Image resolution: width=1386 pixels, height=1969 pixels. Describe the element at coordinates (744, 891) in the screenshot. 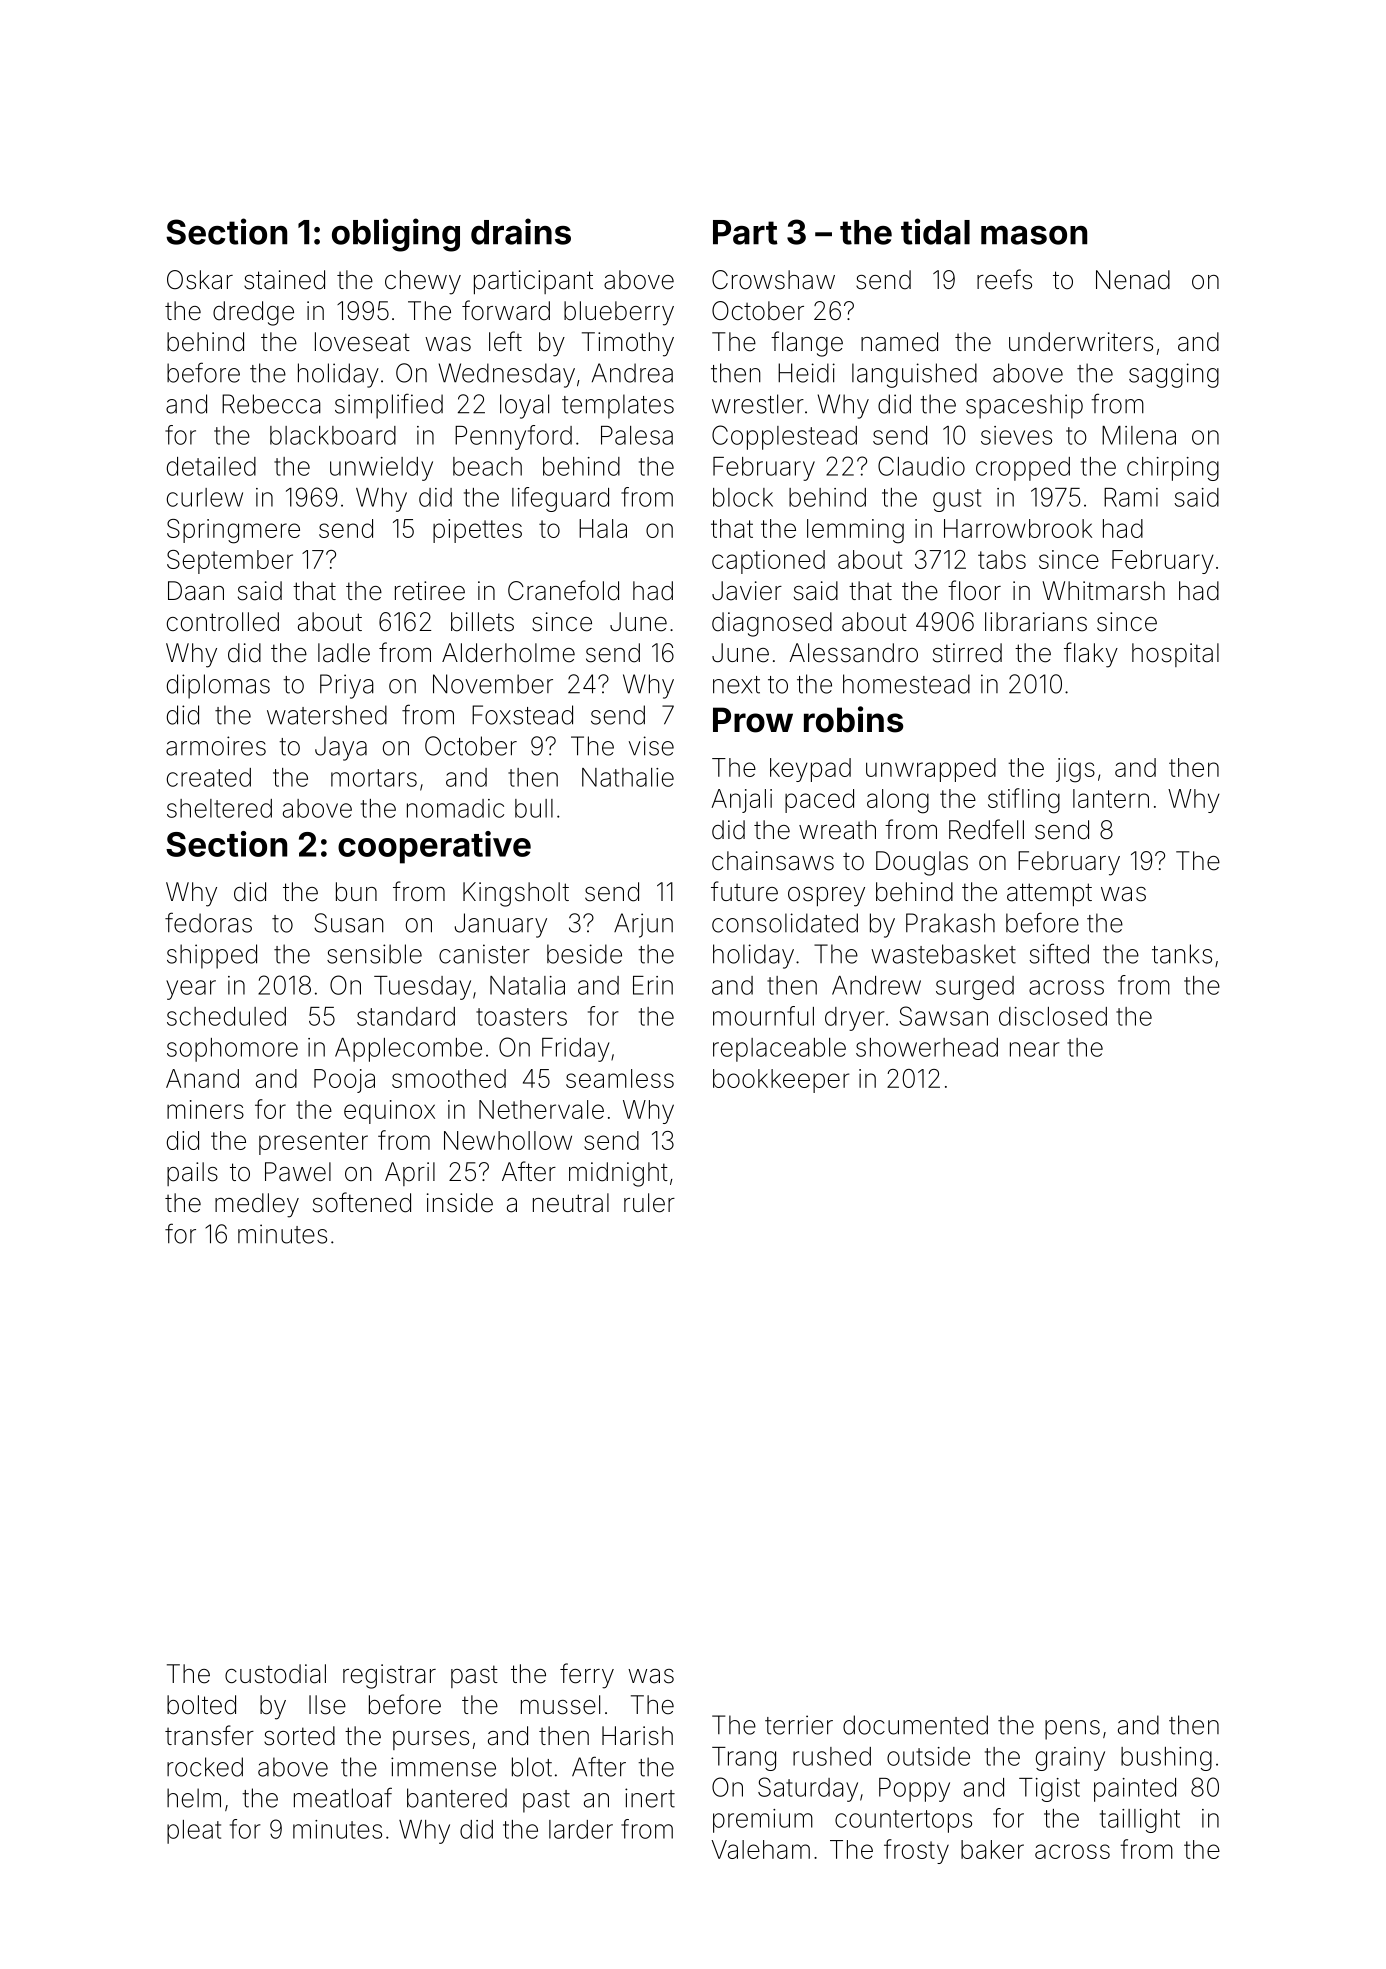

I see `future` at that location.
